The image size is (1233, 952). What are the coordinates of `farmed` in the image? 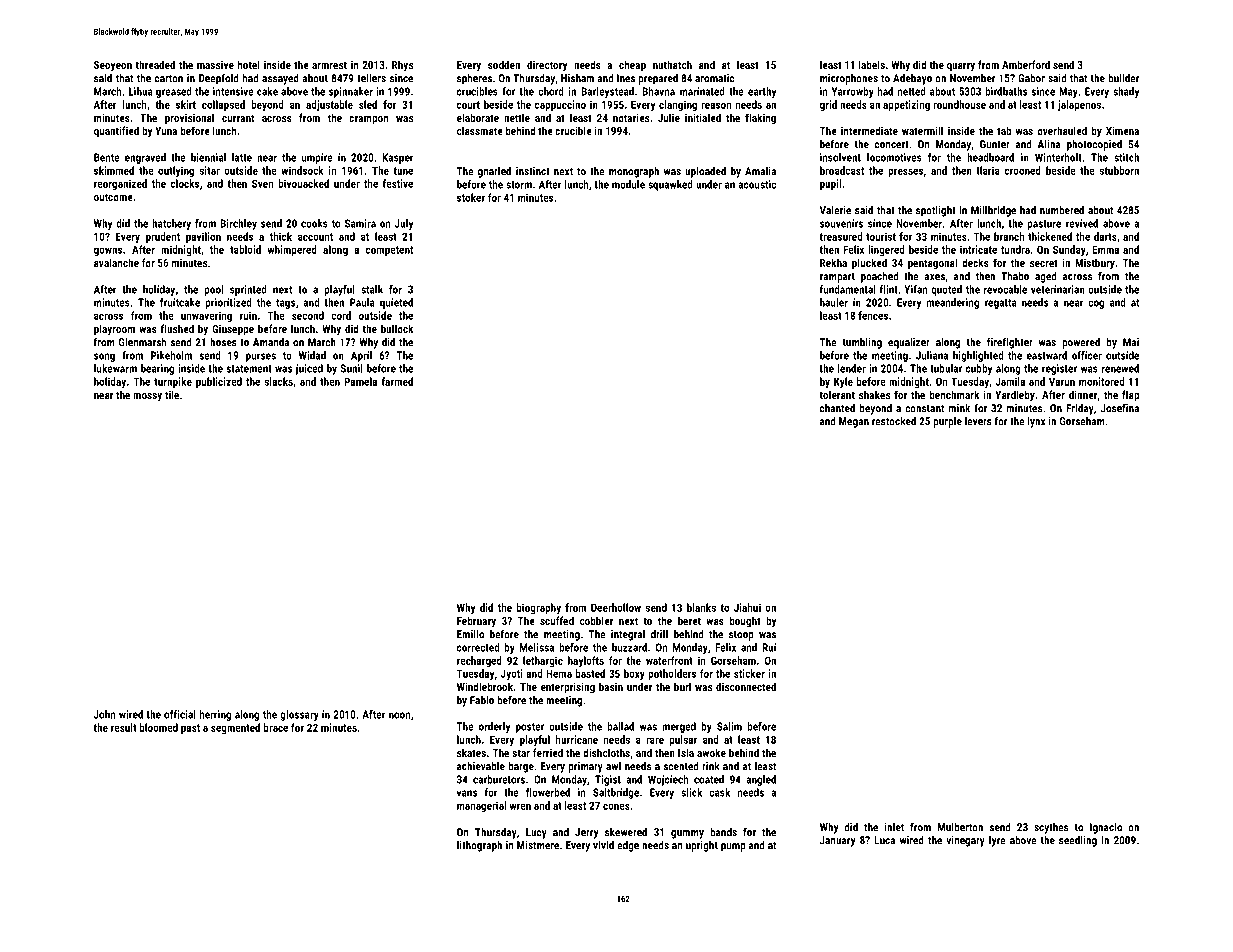 It's located at (397, 381).
